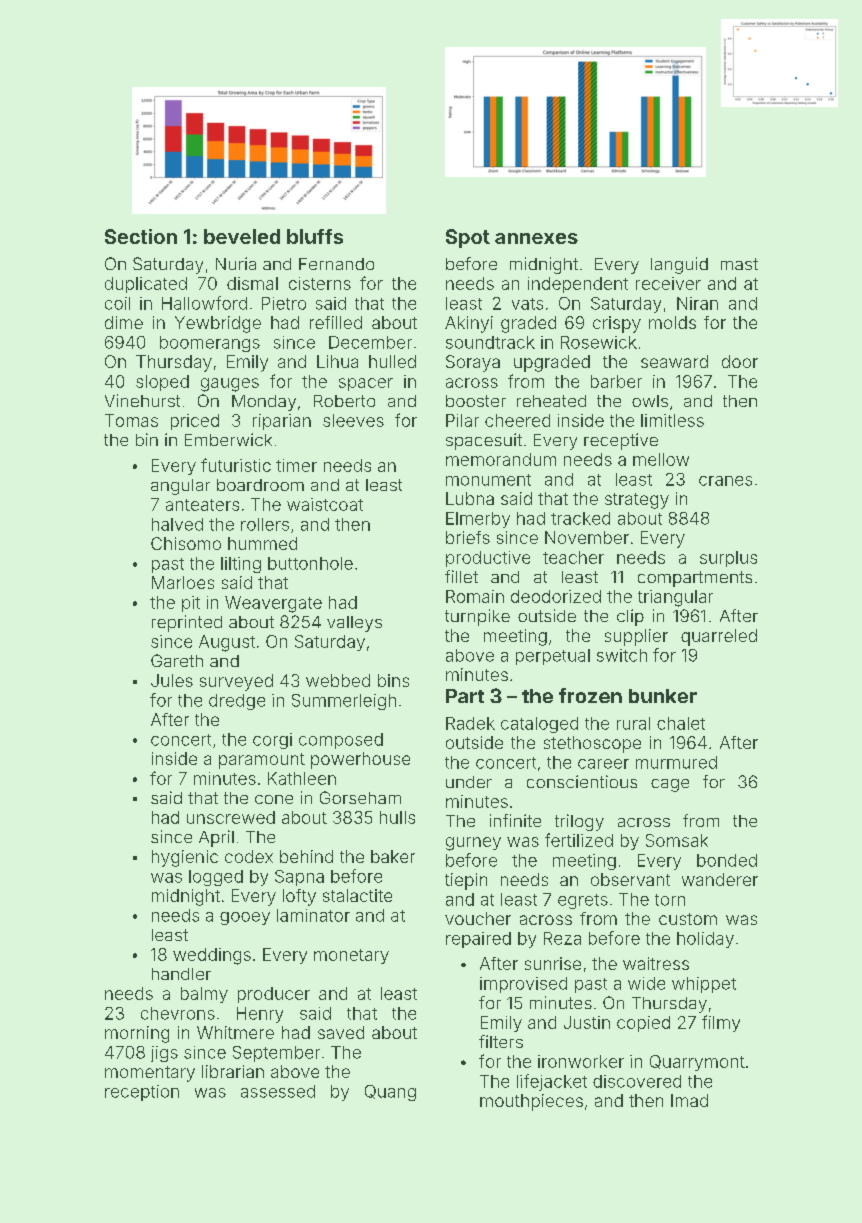  I want to click on languid, so click(679, 265).
